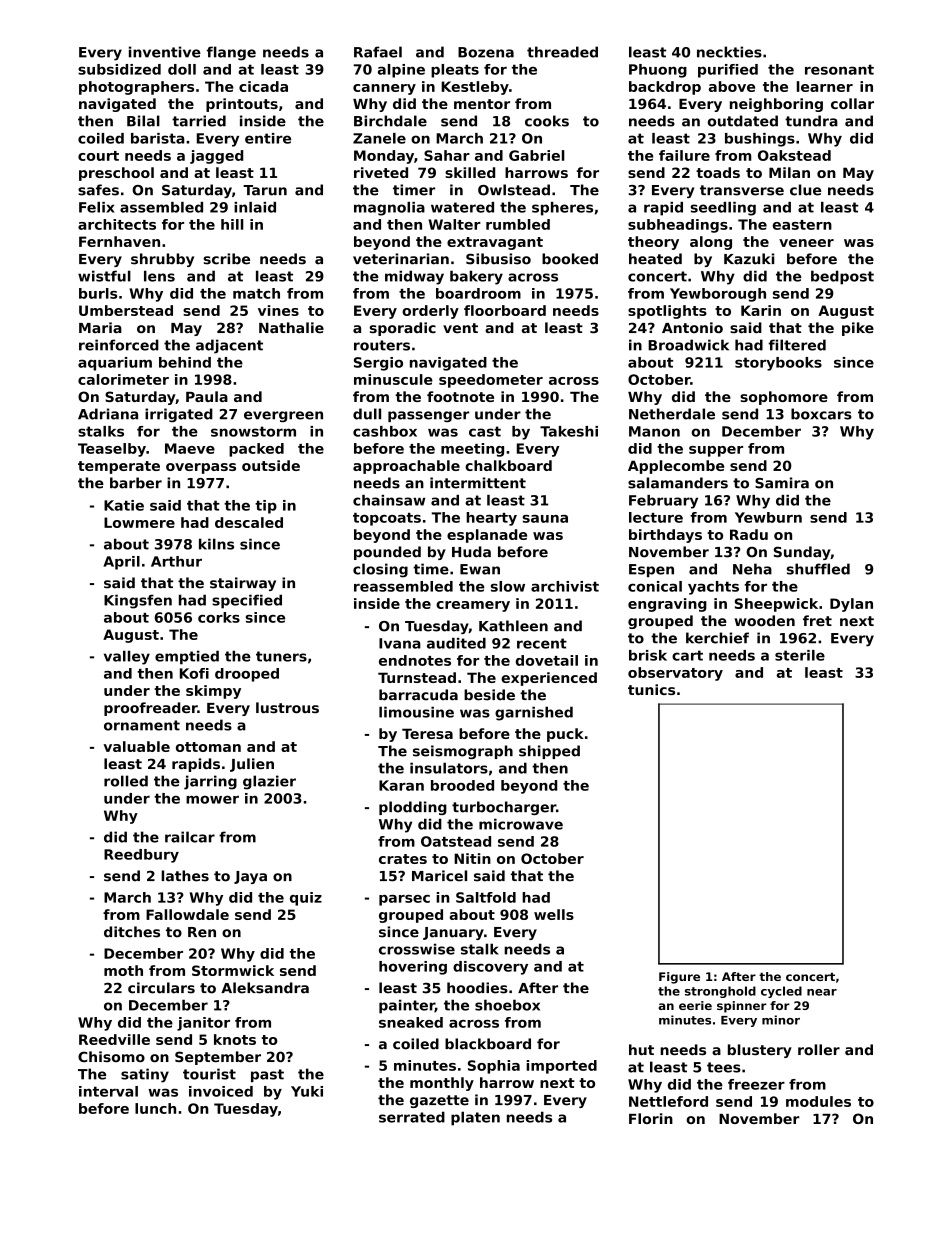 The image size is (952, 1233). I want to click on scribe, so click(227, 259).
